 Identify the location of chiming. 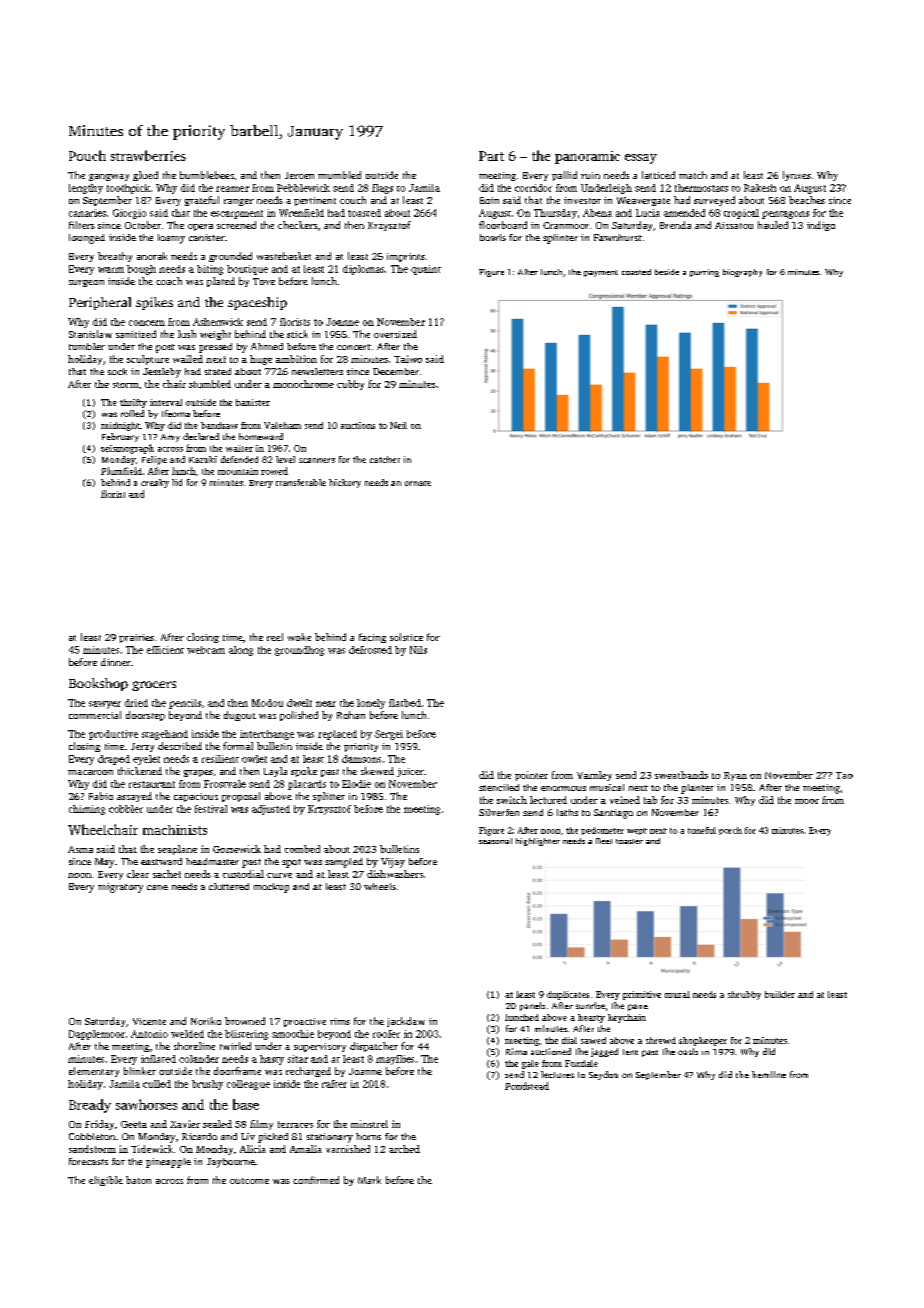
(87, 810).
